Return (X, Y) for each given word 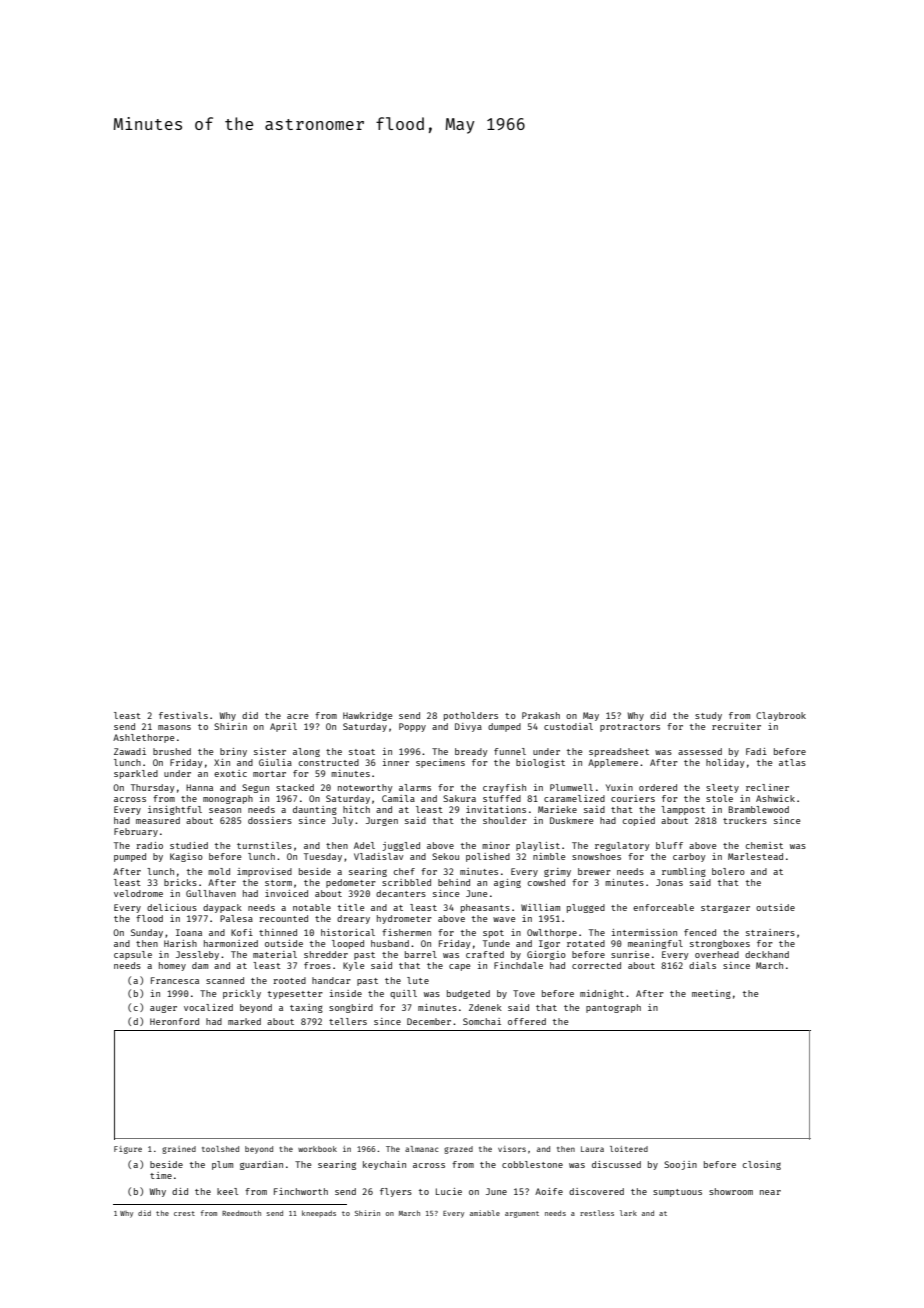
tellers (348, 1021)
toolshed (220, 1149)
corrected (596, 965)
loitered (629, 1149)
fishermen (406, 932)
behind (454, 882)
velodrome (138, 893)
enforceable (663, 907)
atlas (792, 762)
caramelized (574, 798)
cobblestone (532, 1164)
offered (527, 1021)
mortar (269, 774)
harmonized (231, 943)
